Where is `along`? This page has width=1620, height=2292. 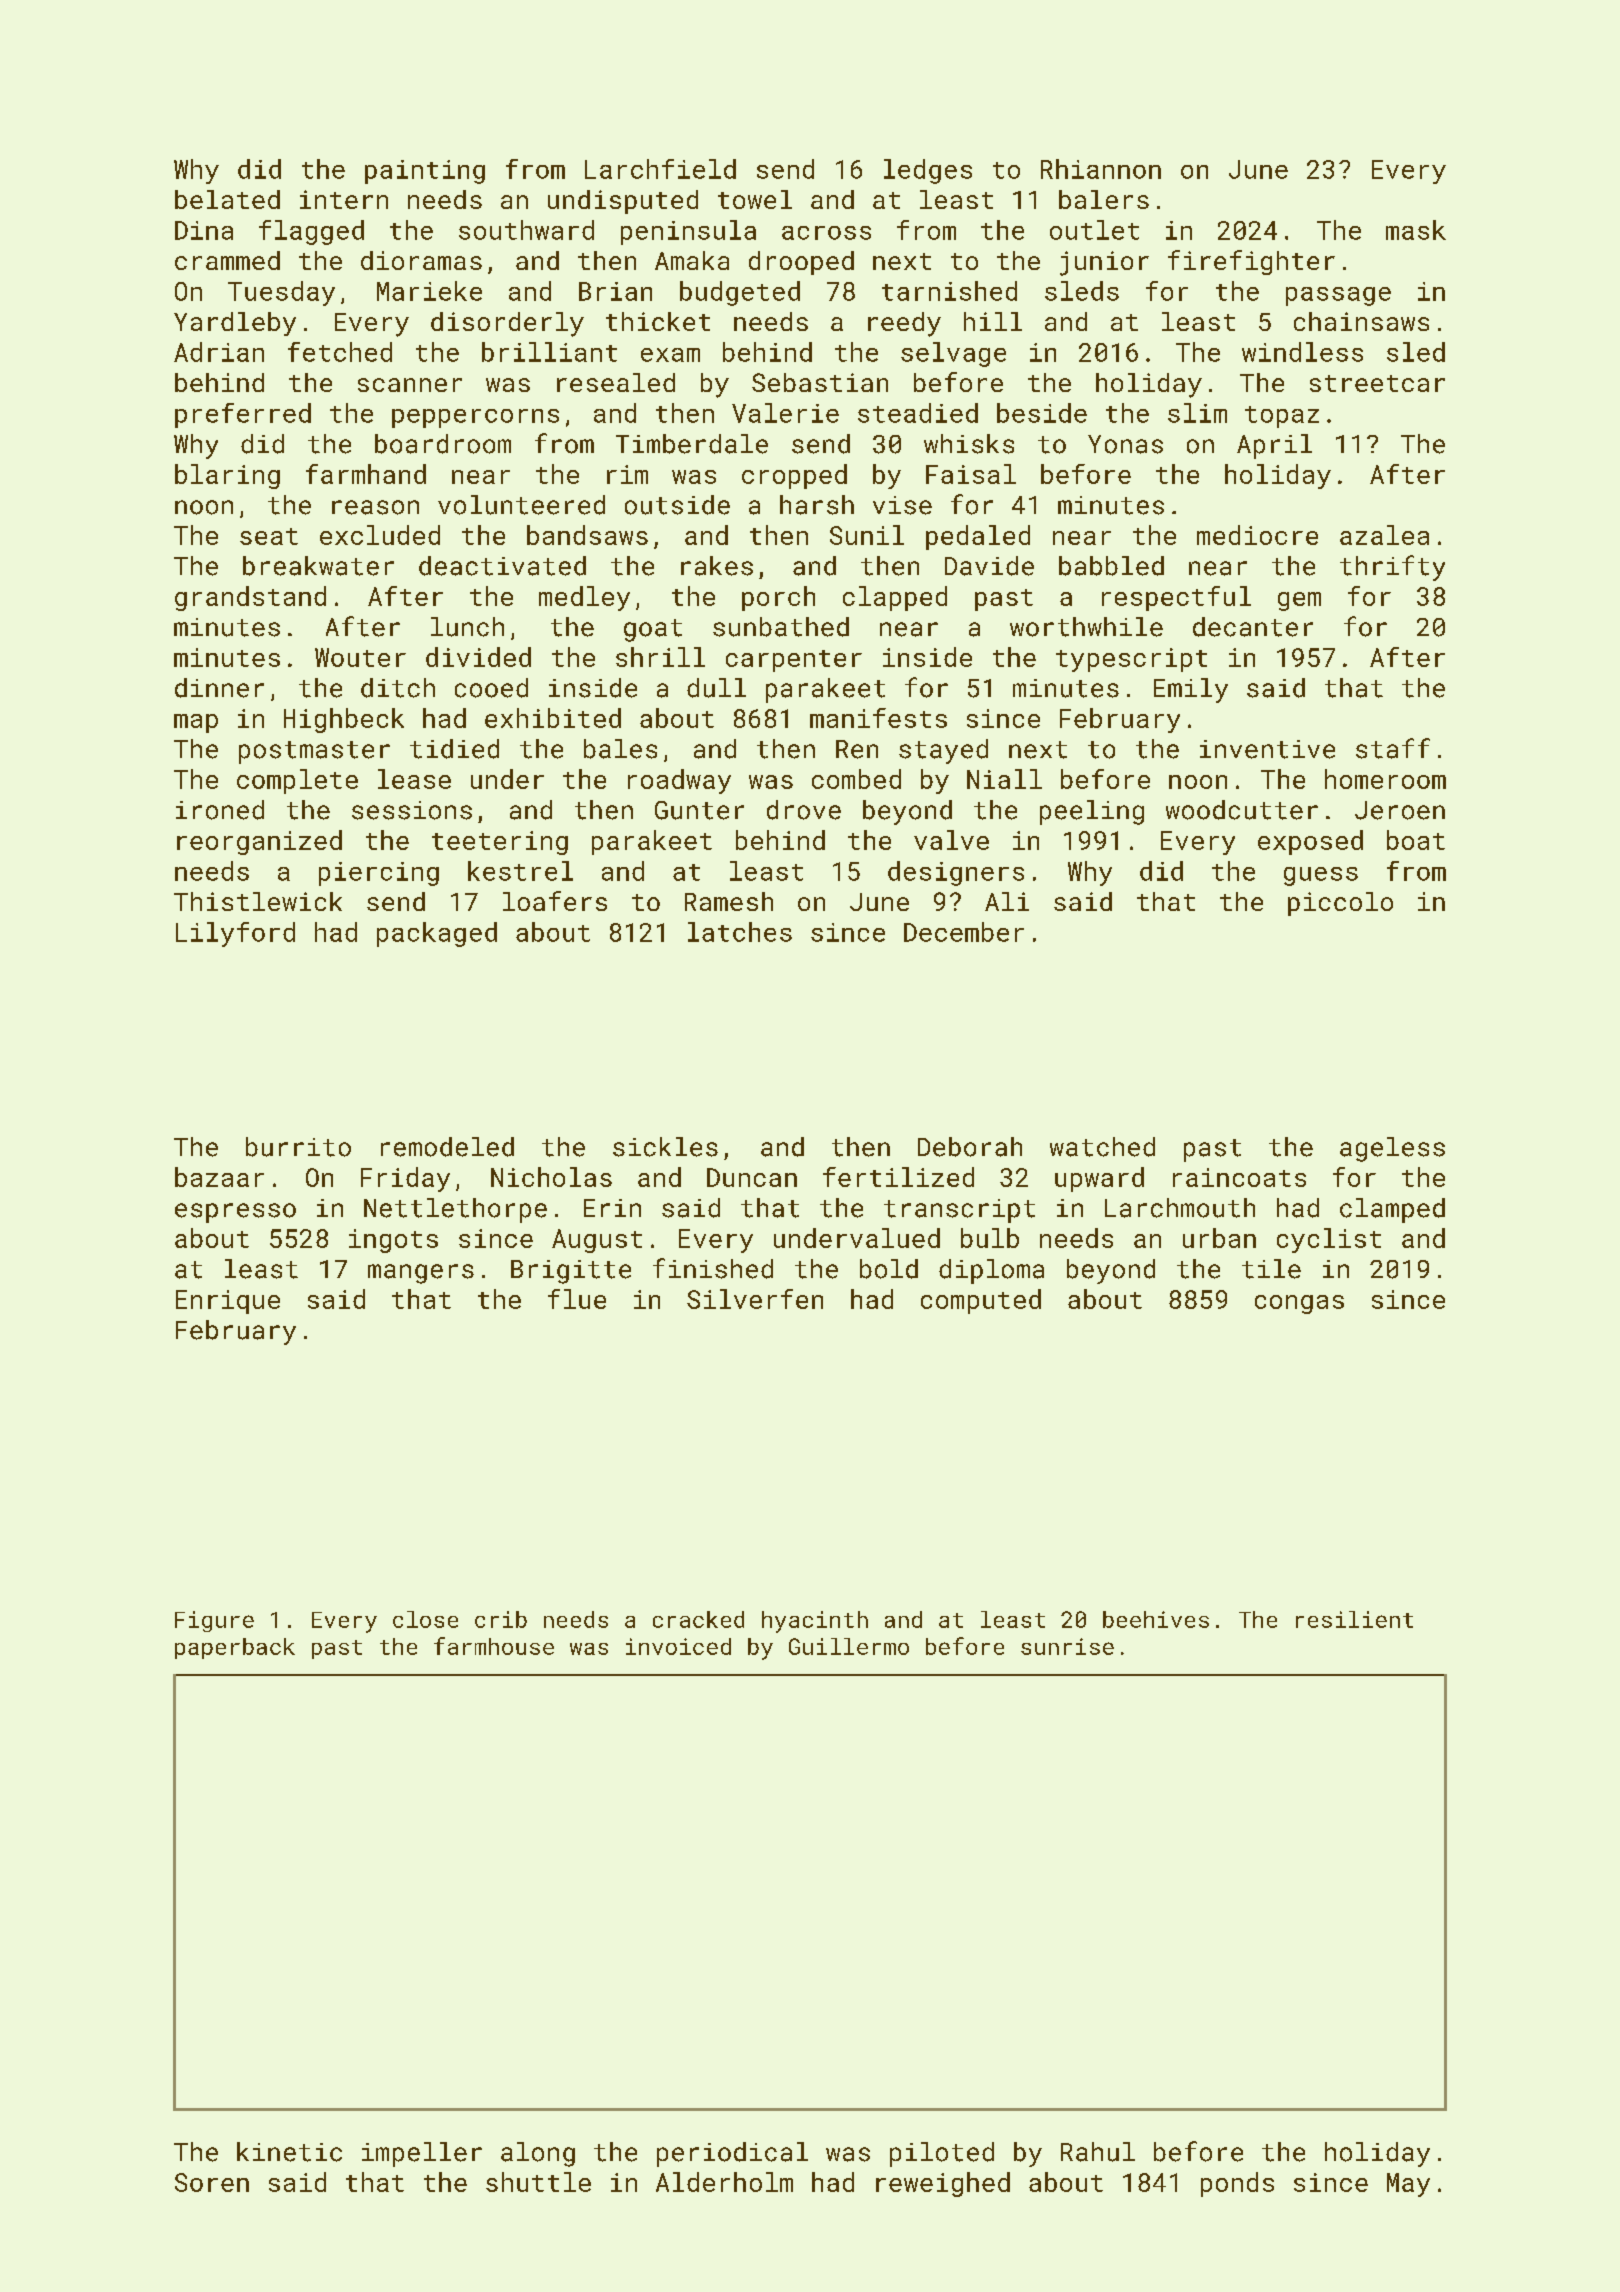
along is located at coordinates (538, 2154).
